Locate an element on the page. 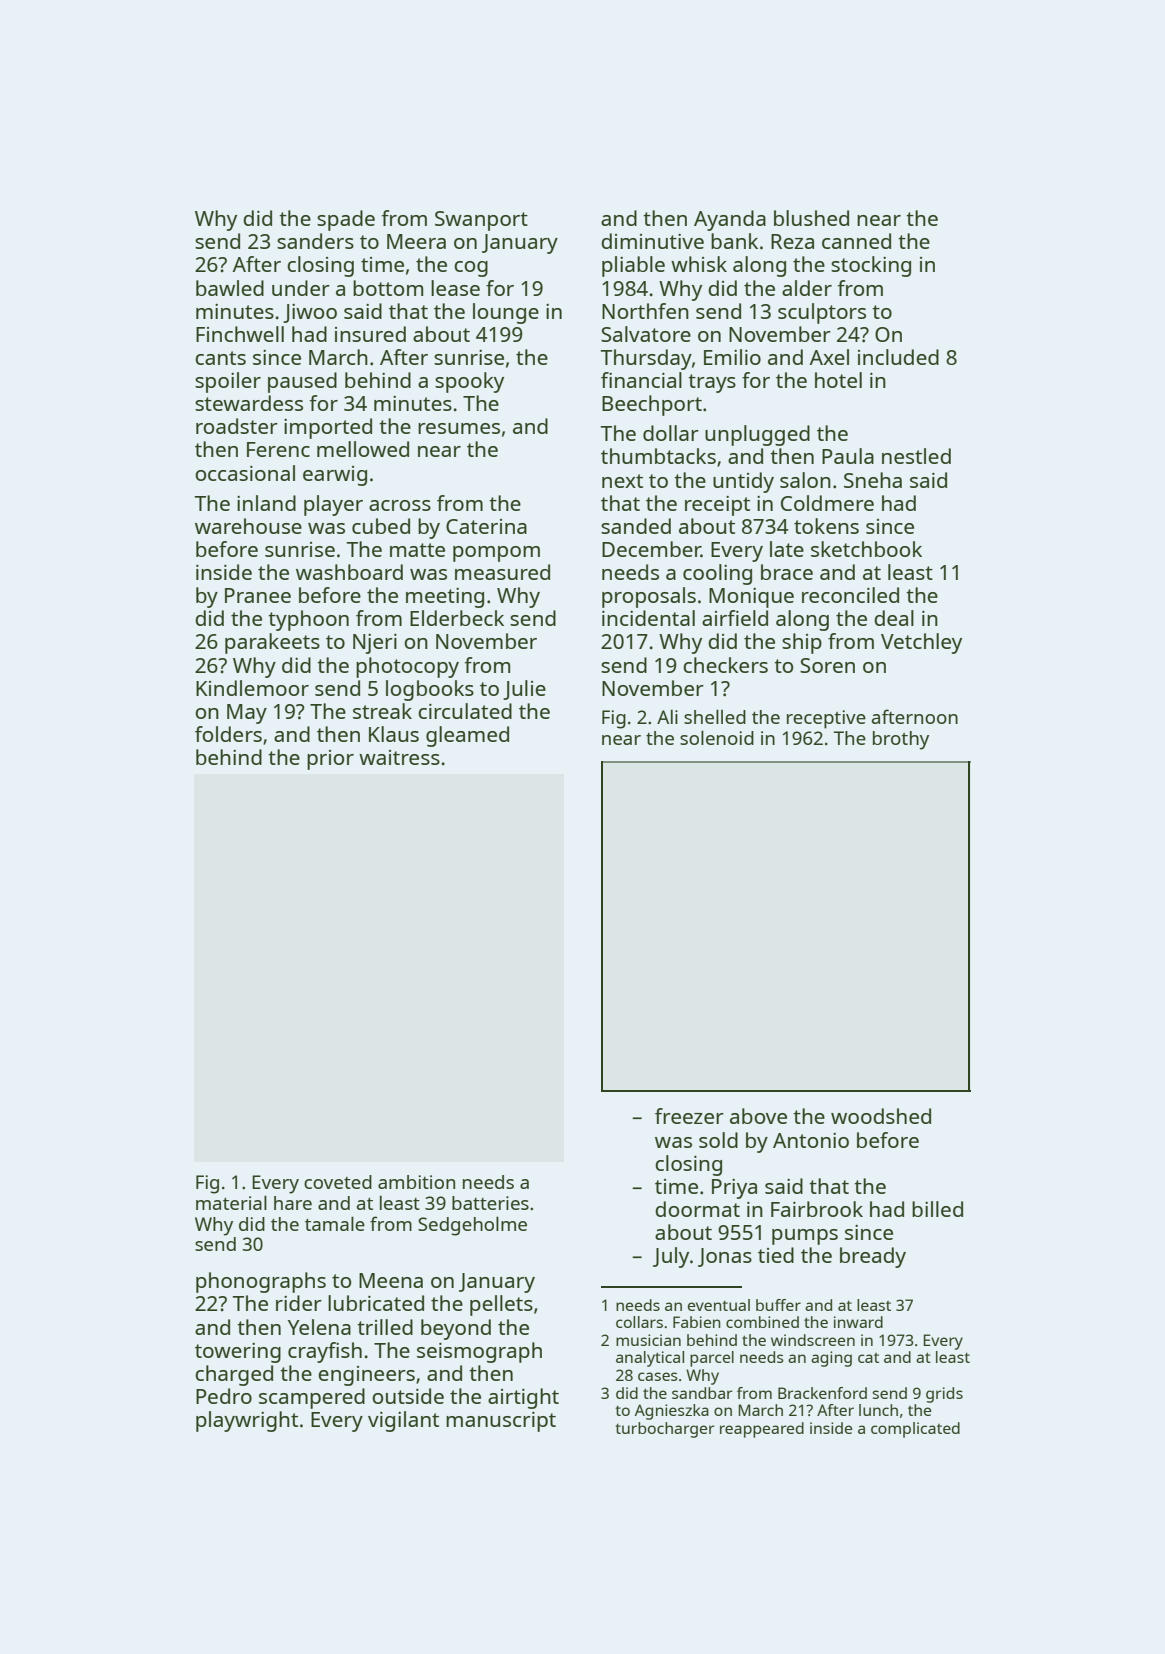 Image resolution: width=1165 pixels, height=1654 pixels. freezer is located at coordinates (689, 1116).
